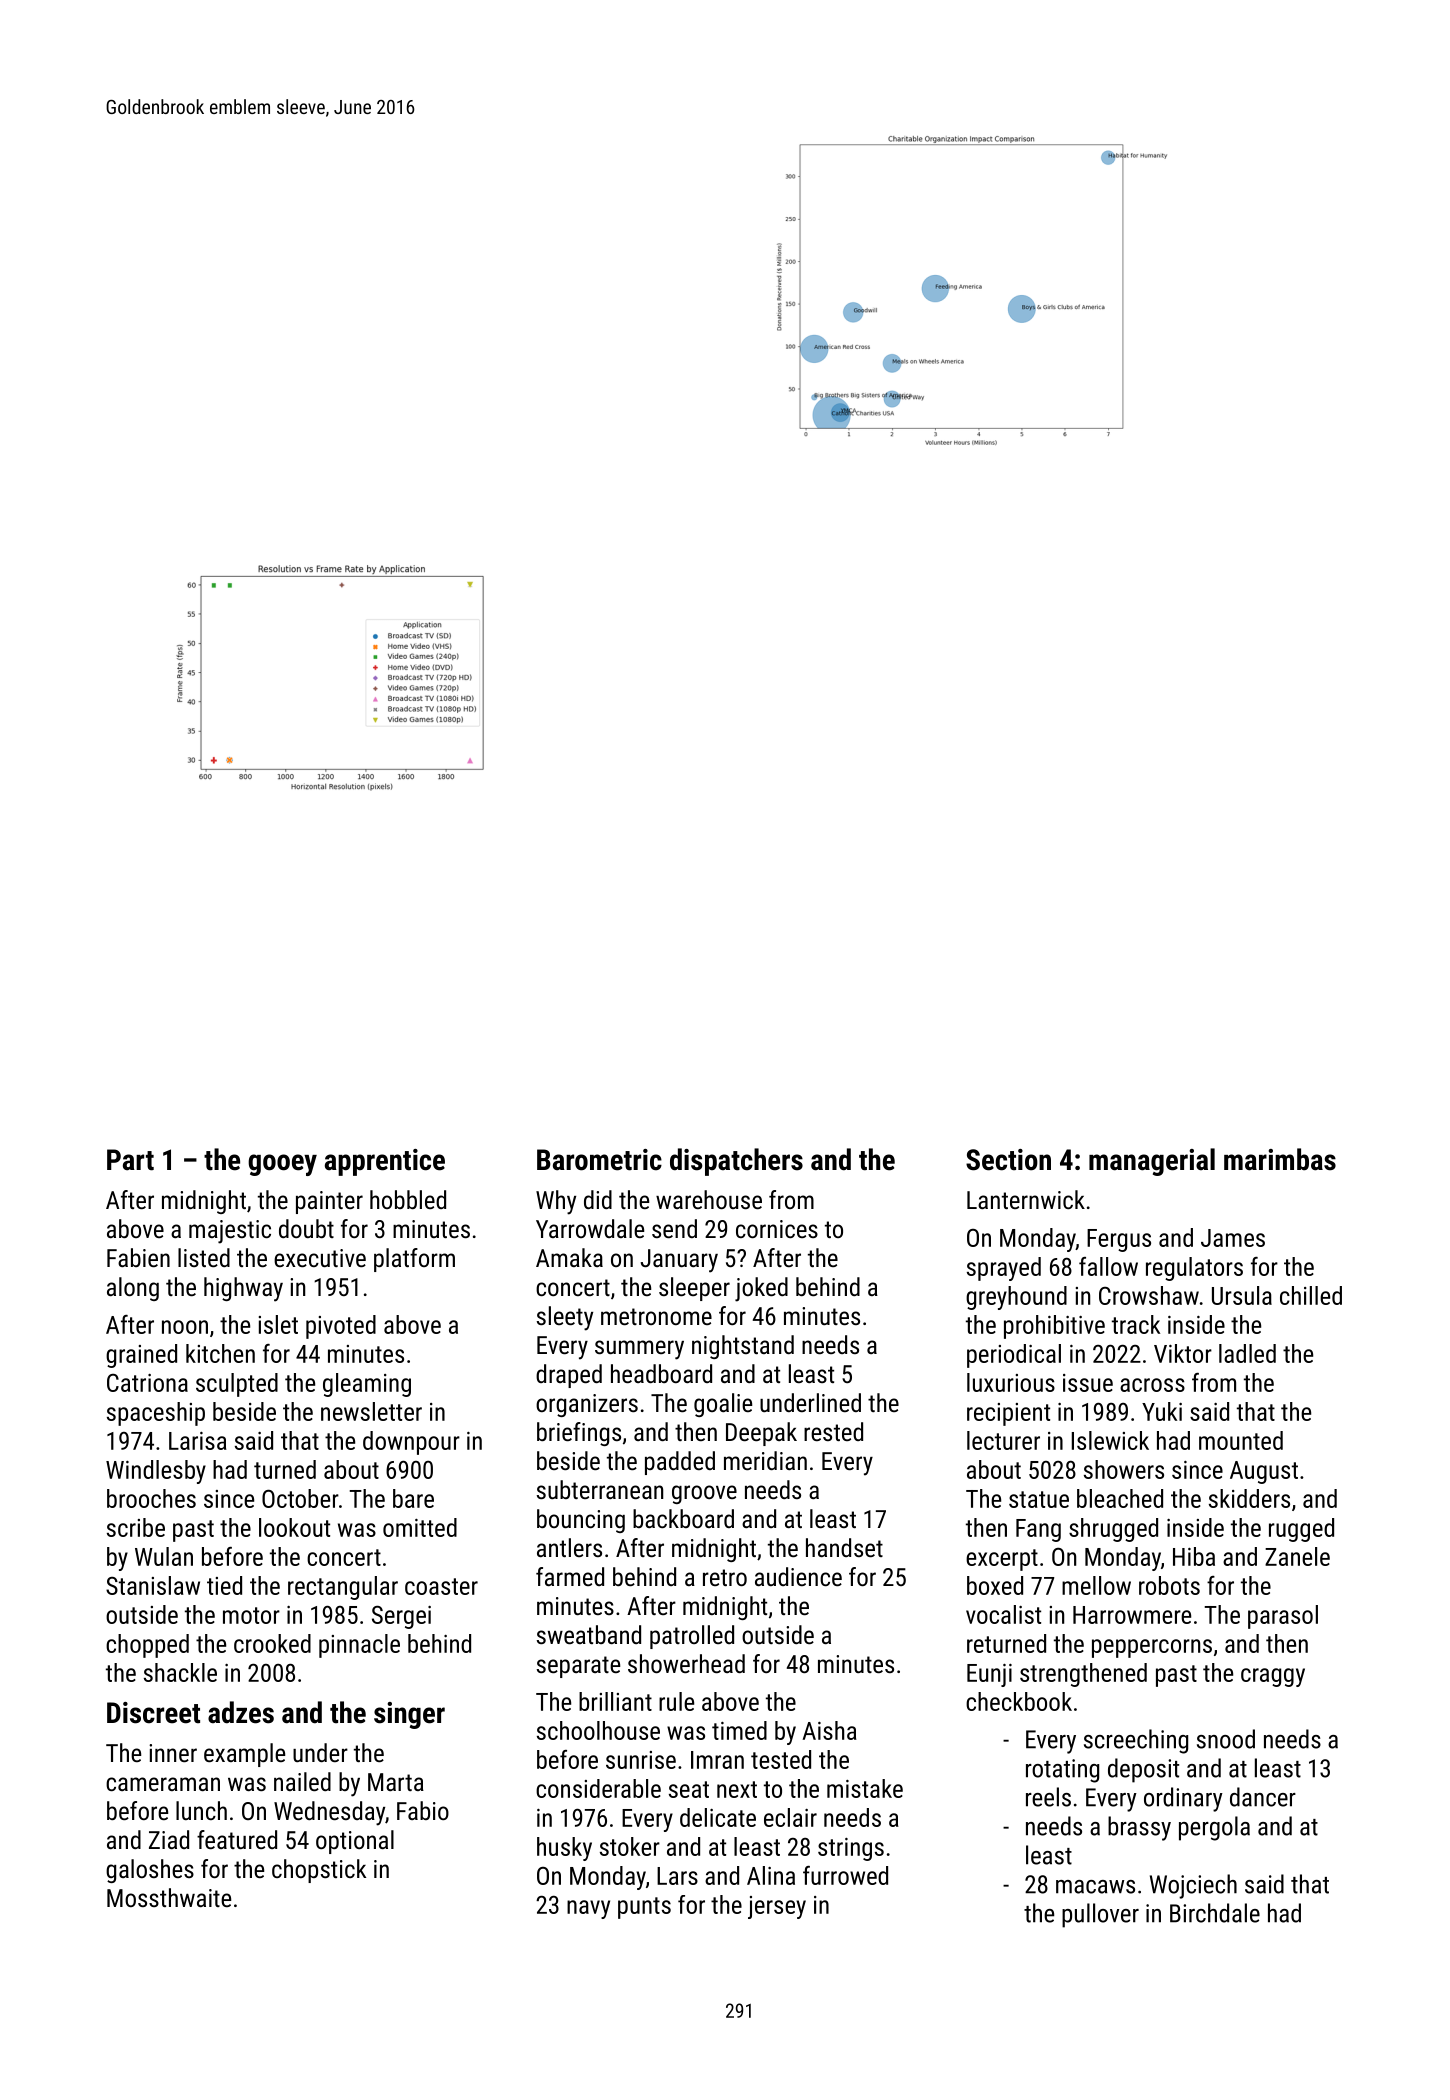 This image has height=2100, width=1450. Describe the element at coordinates (777, 1229) in the image. I see `cornices` at that location.
